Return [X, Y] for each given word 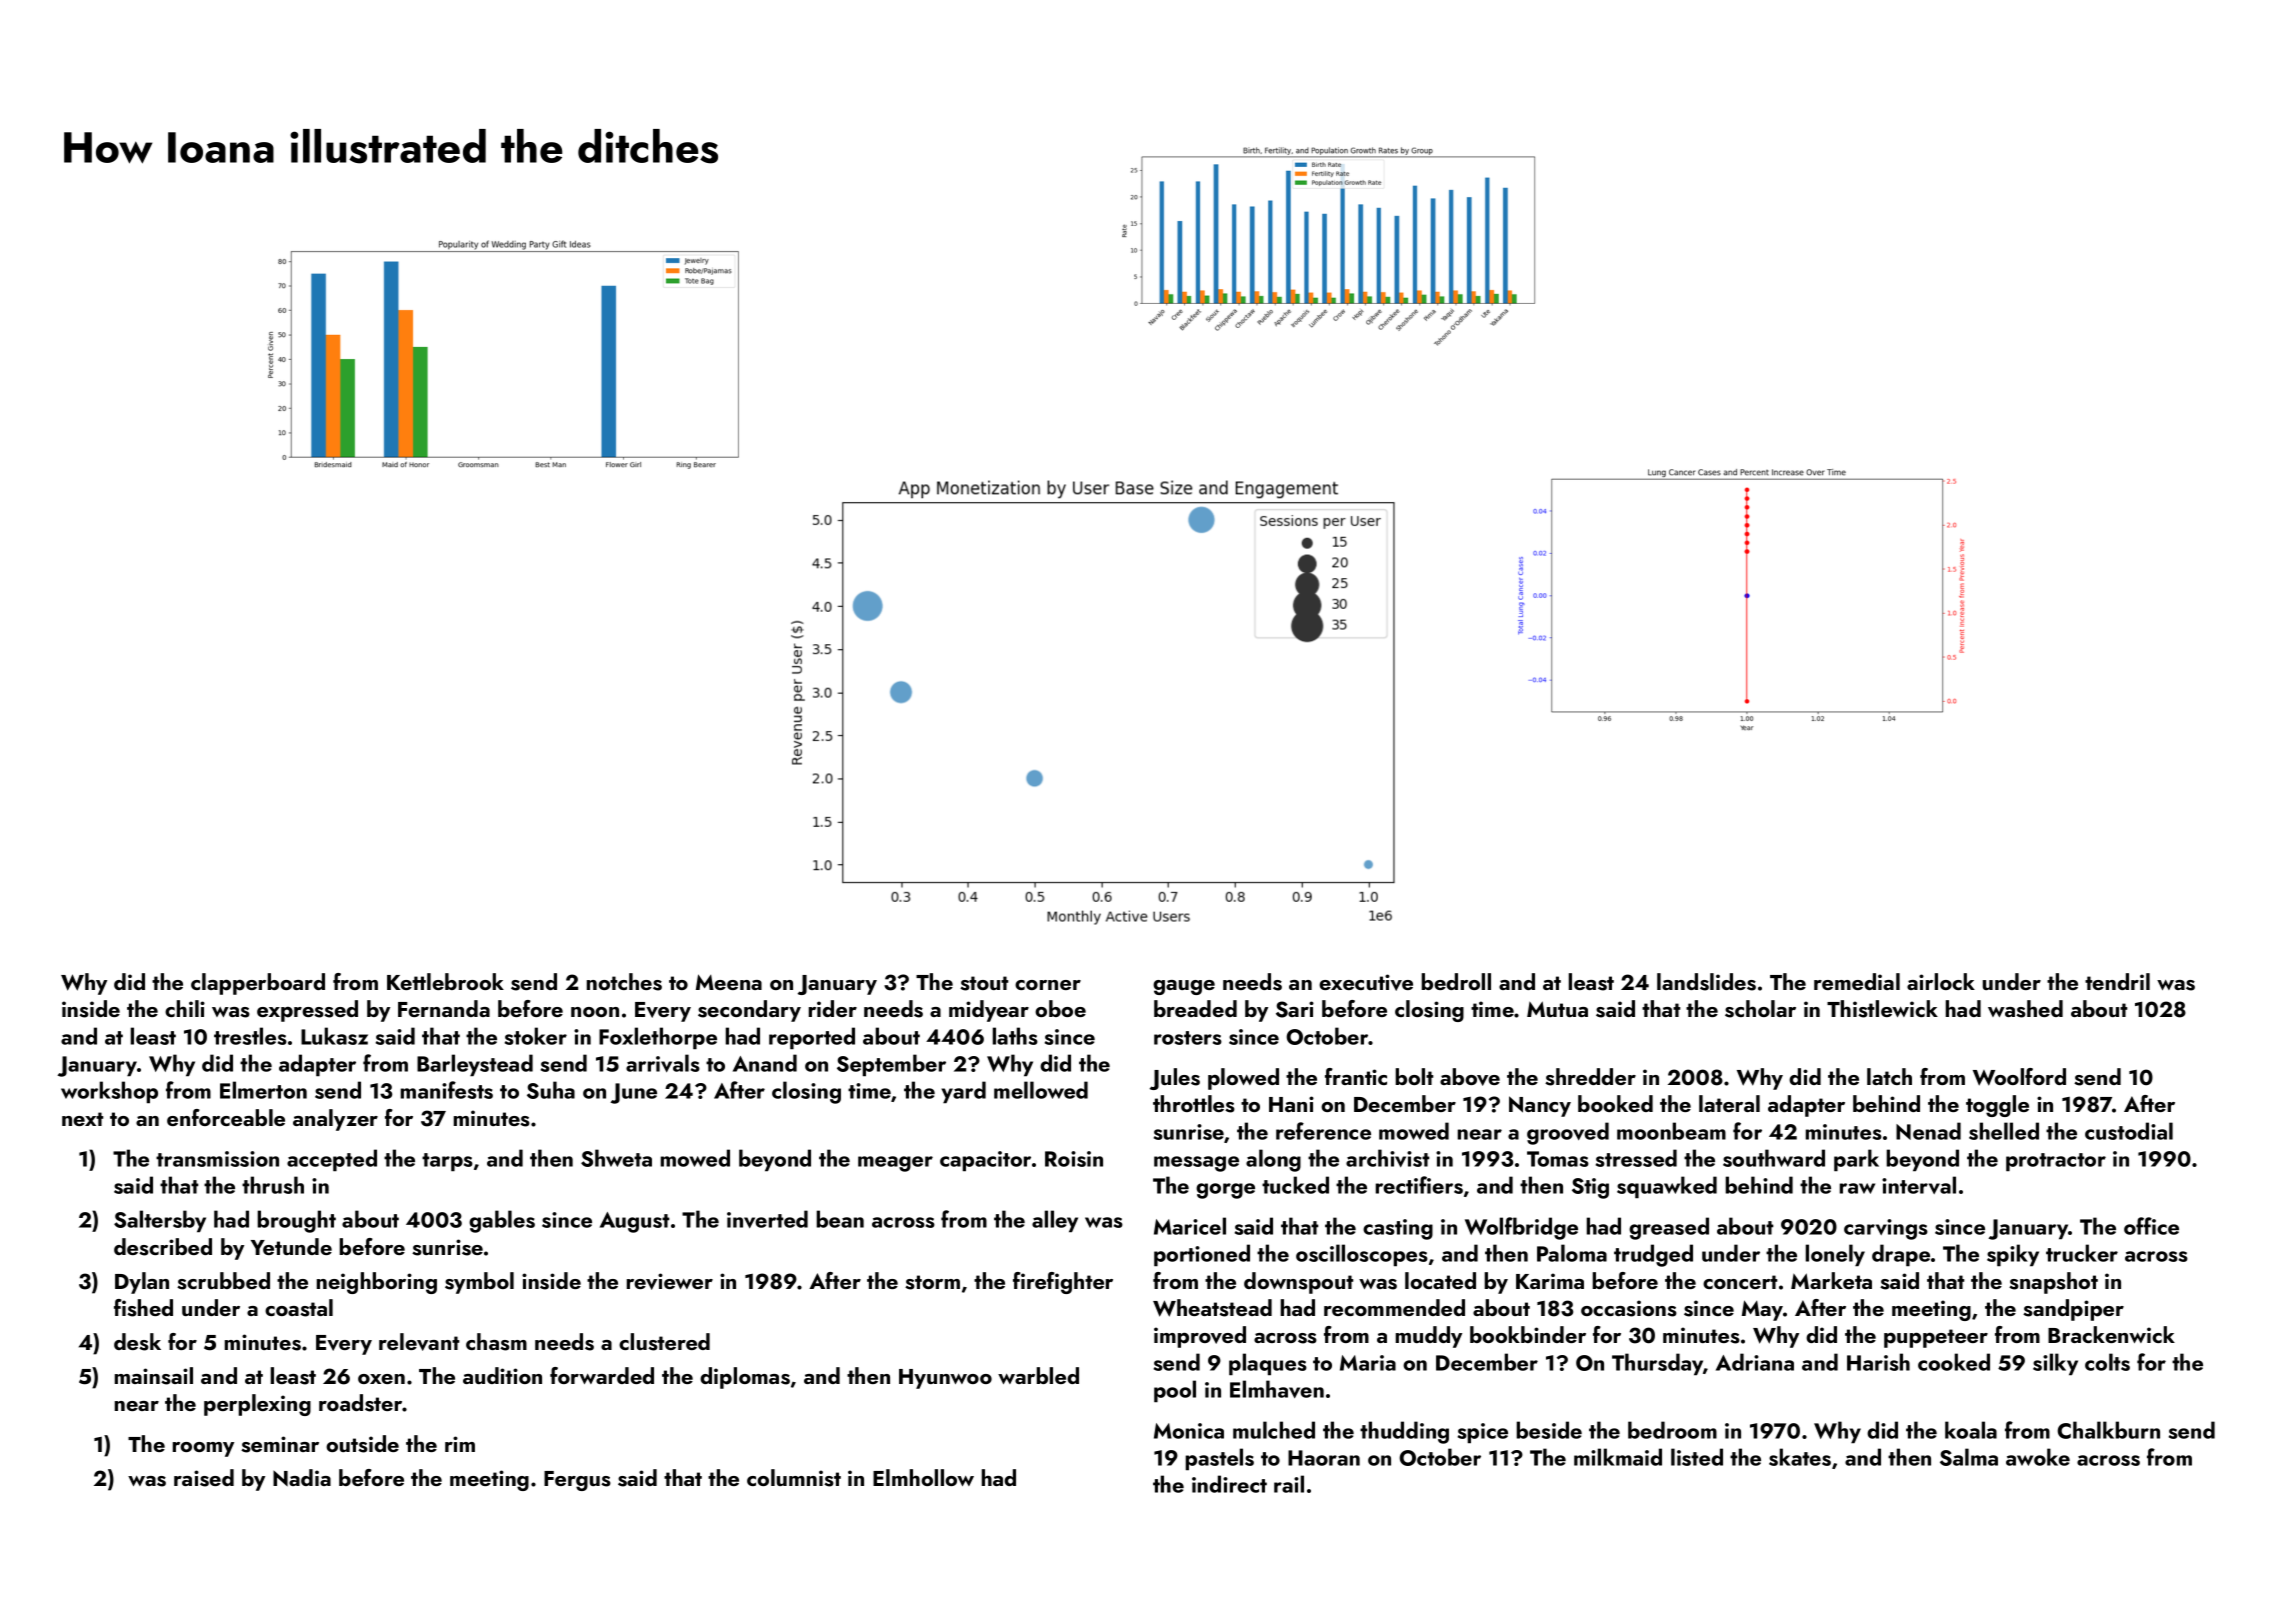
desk [137, 1342]
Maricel [1190, 1226]
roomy [203, 1449]
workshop [109, 1092]
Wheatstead [1212, 1308]
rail [1289, 1484]
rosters [1188, 1038]
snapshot [2053, 1283]
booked [1615, 1103]
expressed [307, 1011]
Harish [1878, 1362]
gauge [1184, 987]
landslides [1706, 982]
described [163, 1247]
